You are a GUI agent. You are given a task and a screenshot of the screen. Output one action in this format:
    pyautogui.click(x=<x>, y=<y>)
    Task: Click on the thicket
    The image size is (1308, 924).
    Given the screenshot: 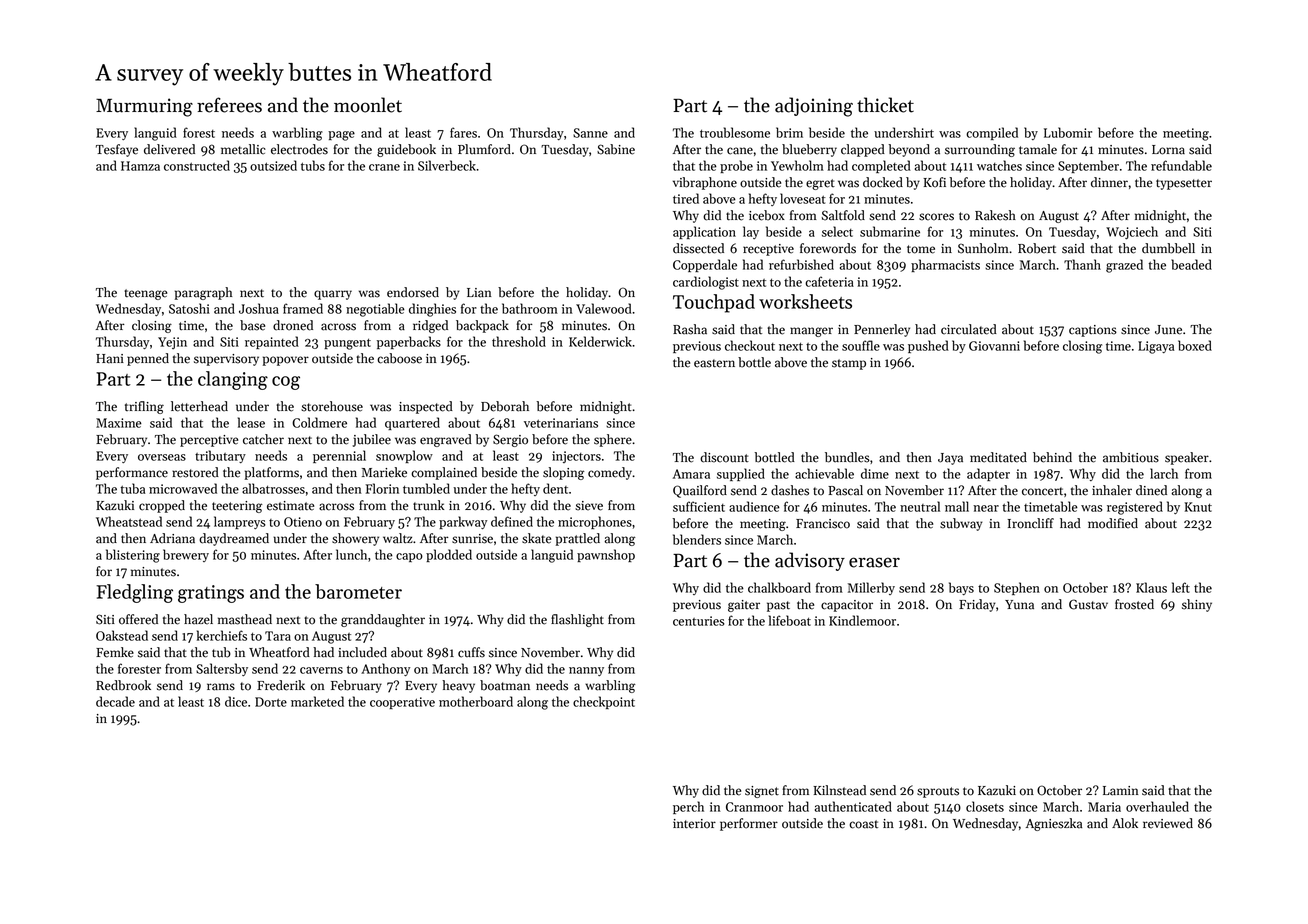 What is the action you would take?
    pyautogui.click(x=885, y=105)
